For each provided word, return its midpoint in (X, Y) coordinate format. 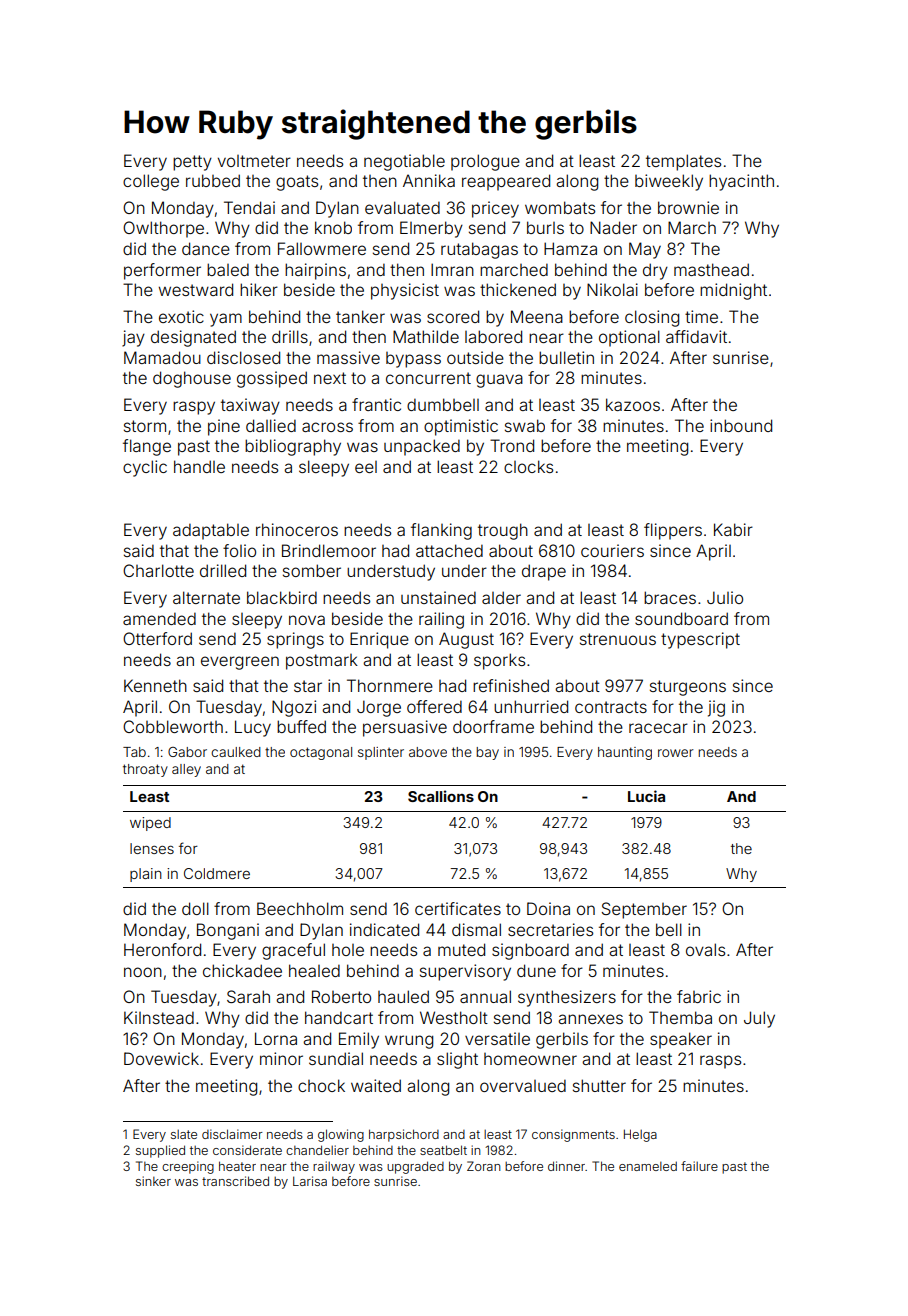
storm (145, 426)
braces (670, 597)
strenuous (618, 639)
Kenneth (155, 685)
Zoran (484, 1166)
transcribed (235, 1181)
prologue (485, 162)
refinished (511, 685)
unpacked (422, 447)
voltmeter (254, 161)
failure (699, 1166)
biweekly (669, 182)
